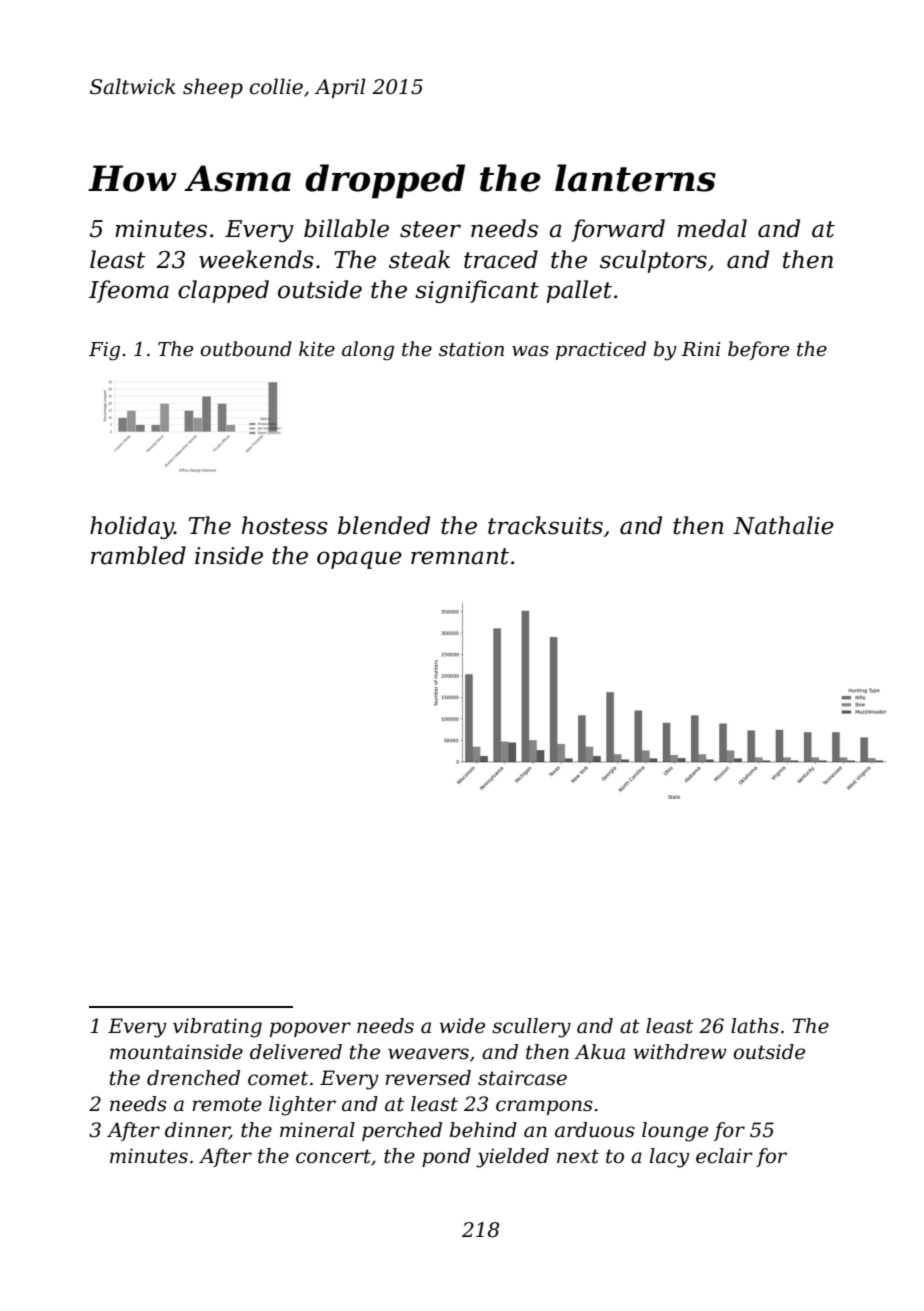  I want to click on weekends, so click(256, 259).
